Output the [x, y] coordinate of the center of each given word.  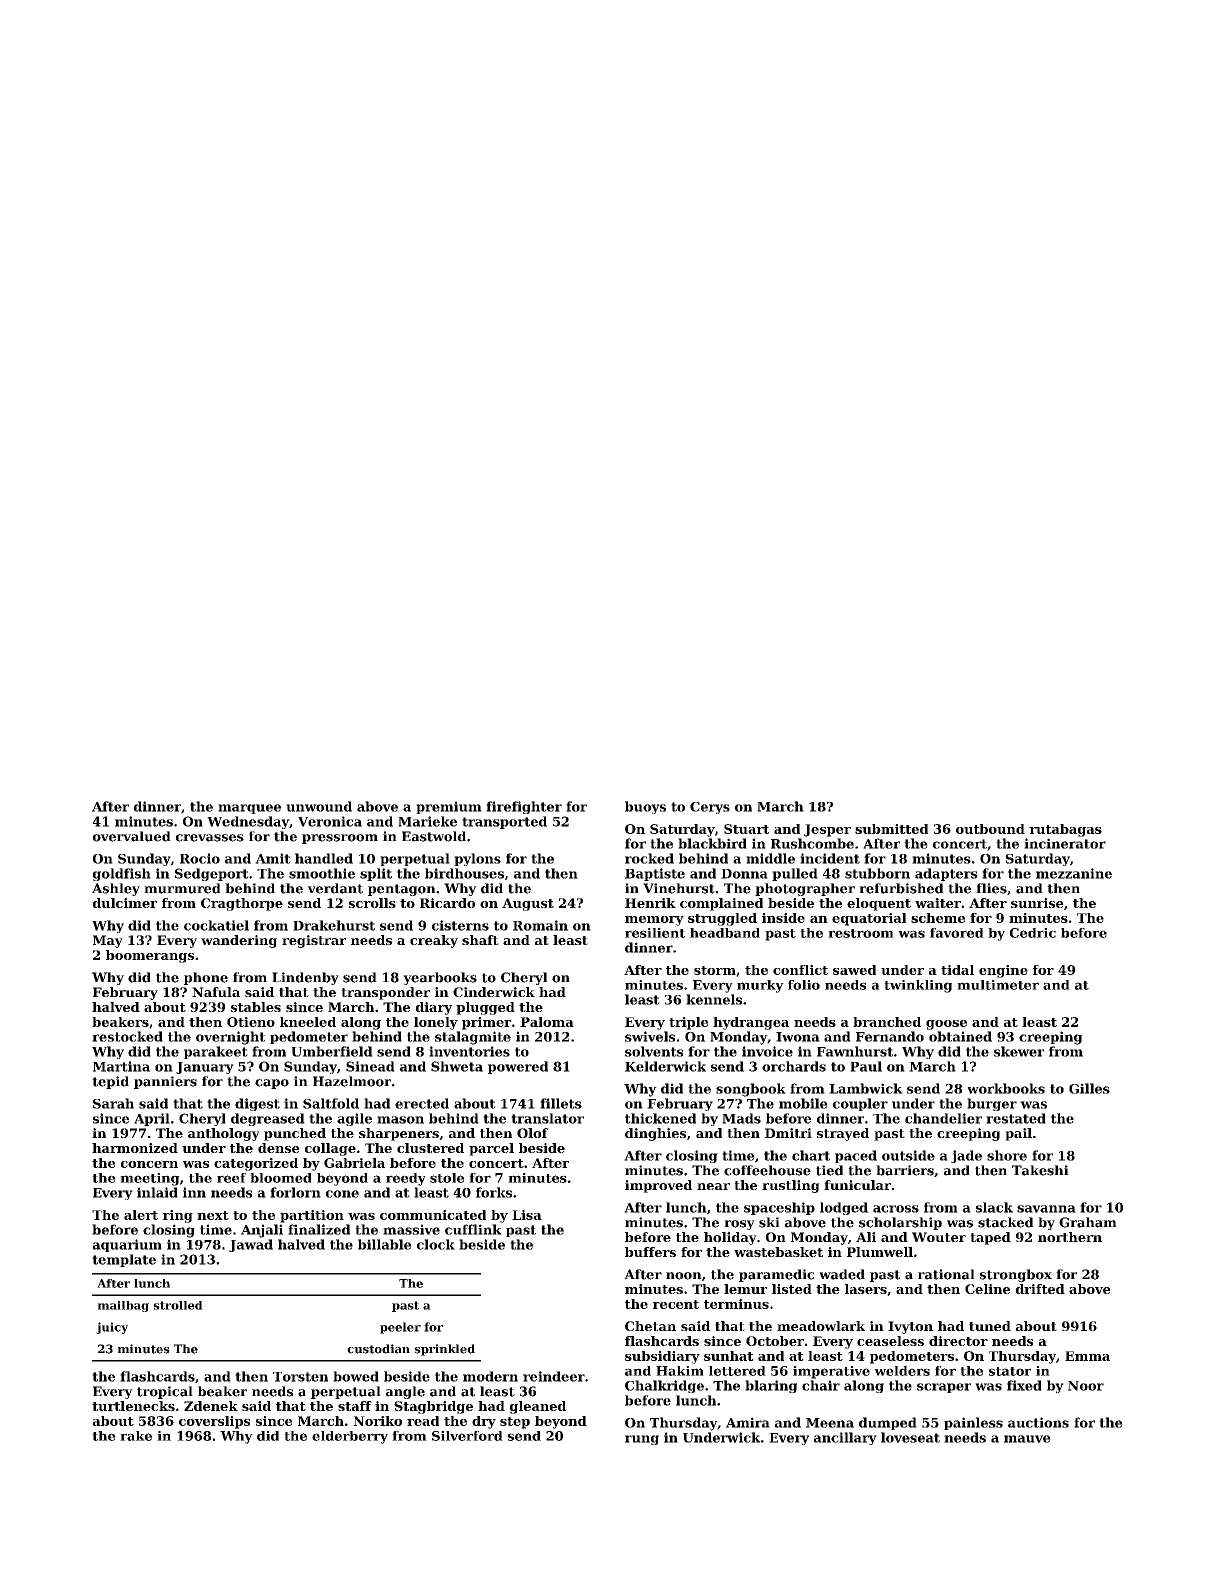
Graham [1088, 1222]
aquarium [127, 1245]
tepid [110, 1082]
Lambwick [866, 1088]
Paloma [547, 1022]
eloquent [879, 904]
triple [688, 1023]
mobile [803, 1103]
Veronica [330, 821]
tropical [165, 1392]
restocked [127, 1036]
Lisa [527, 1215]
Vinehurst [679, 888]
